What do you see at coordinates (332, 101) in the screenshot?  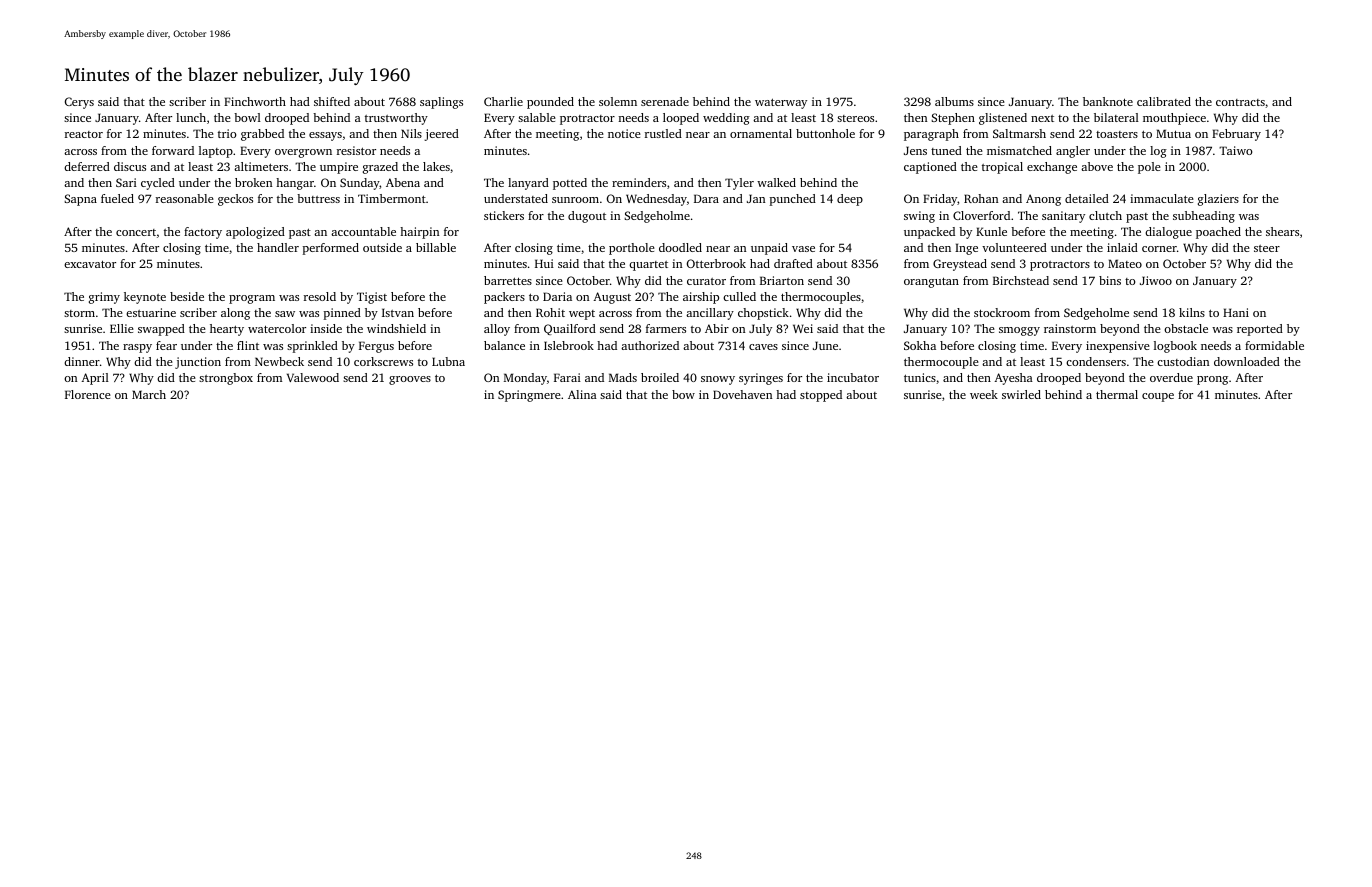 I see `shifted` at bounding box center [332, 101].
